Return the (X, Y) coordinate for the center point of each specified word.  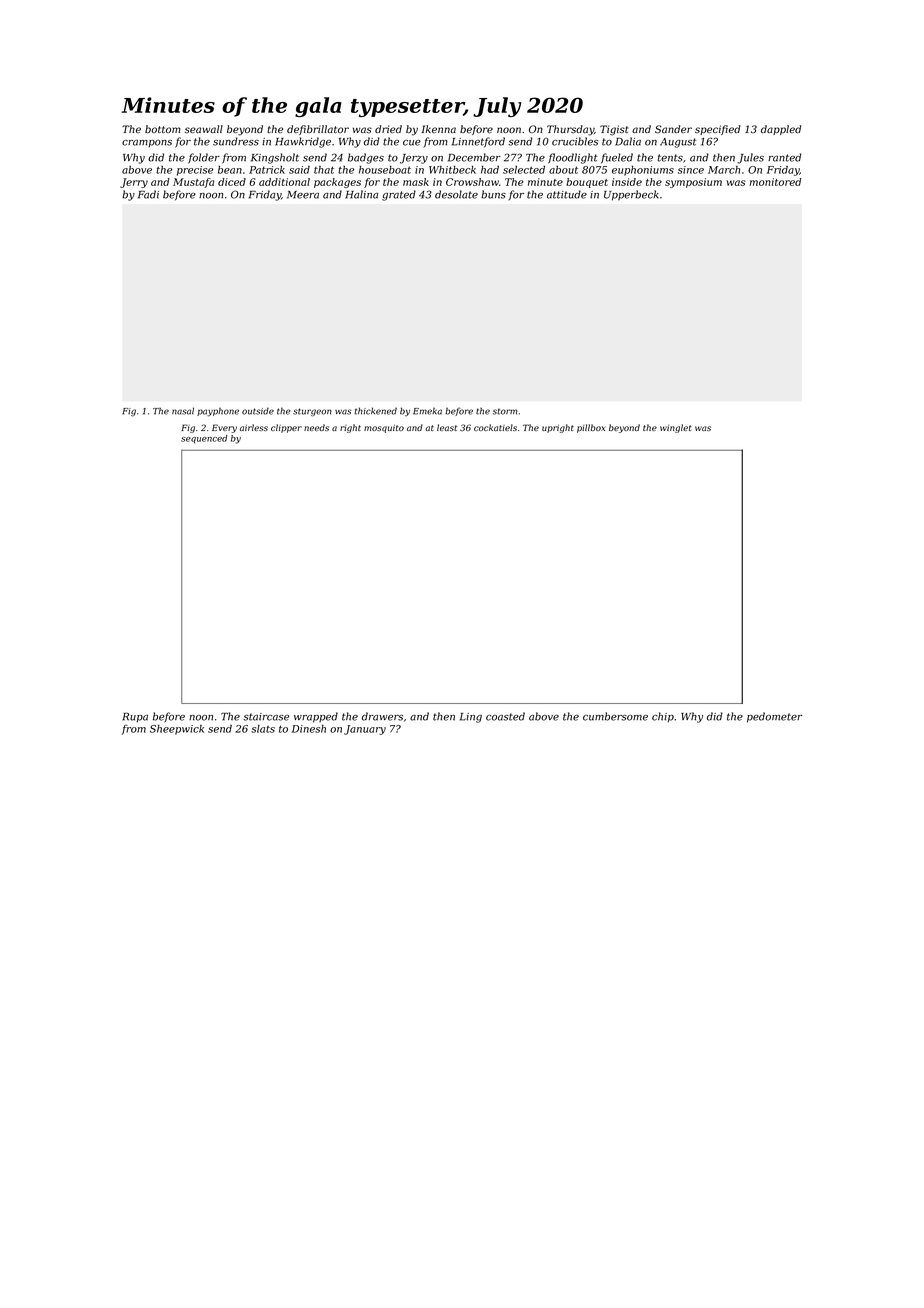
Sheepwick (177, 730)
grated (399, 195)
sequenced (204, 439)
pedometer (774, 717)
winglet (676, 428)
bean (230, 170)
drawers (382, 716)
